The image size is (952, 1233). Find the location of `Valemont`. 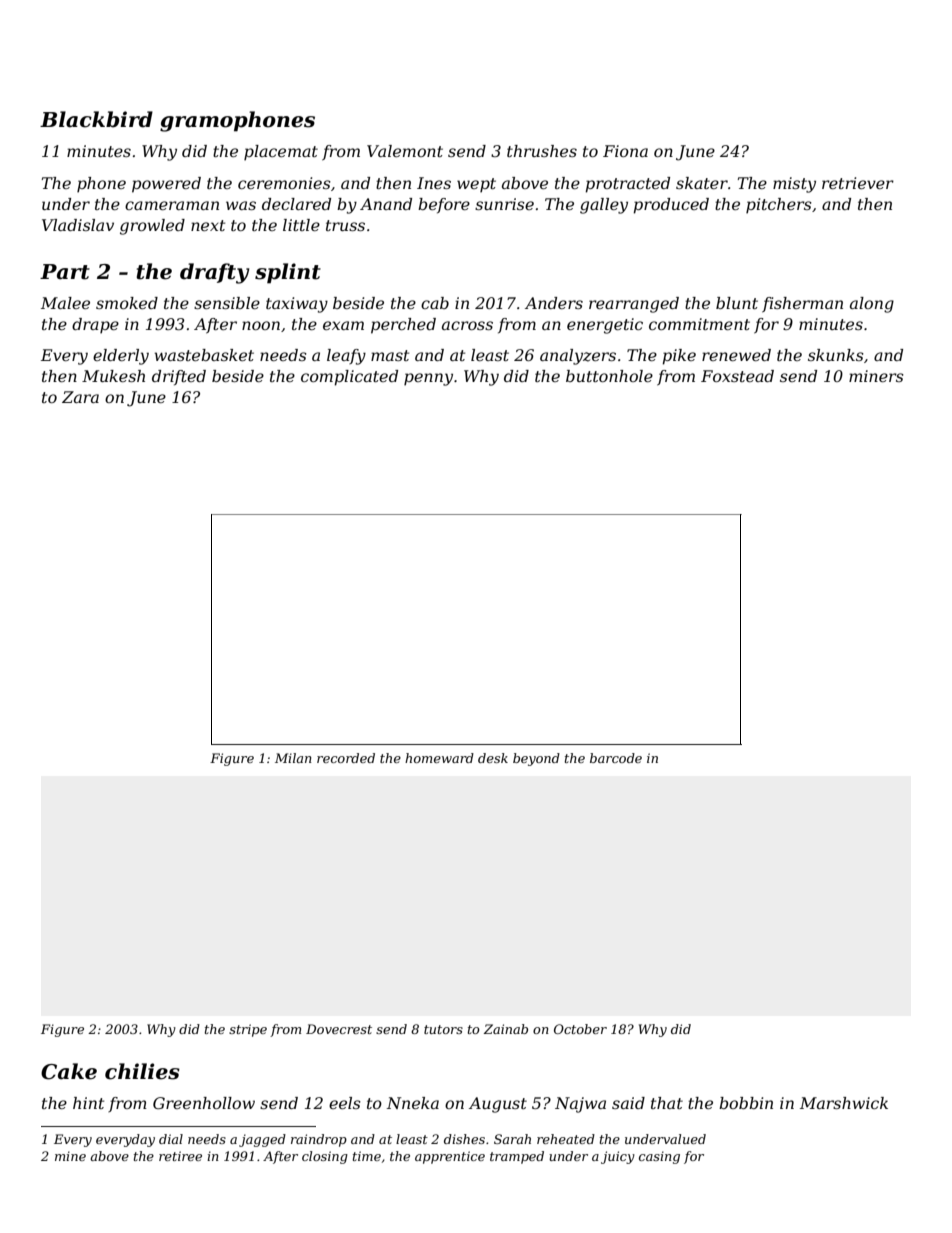

Valemont is located at coordinates (405, 151).
